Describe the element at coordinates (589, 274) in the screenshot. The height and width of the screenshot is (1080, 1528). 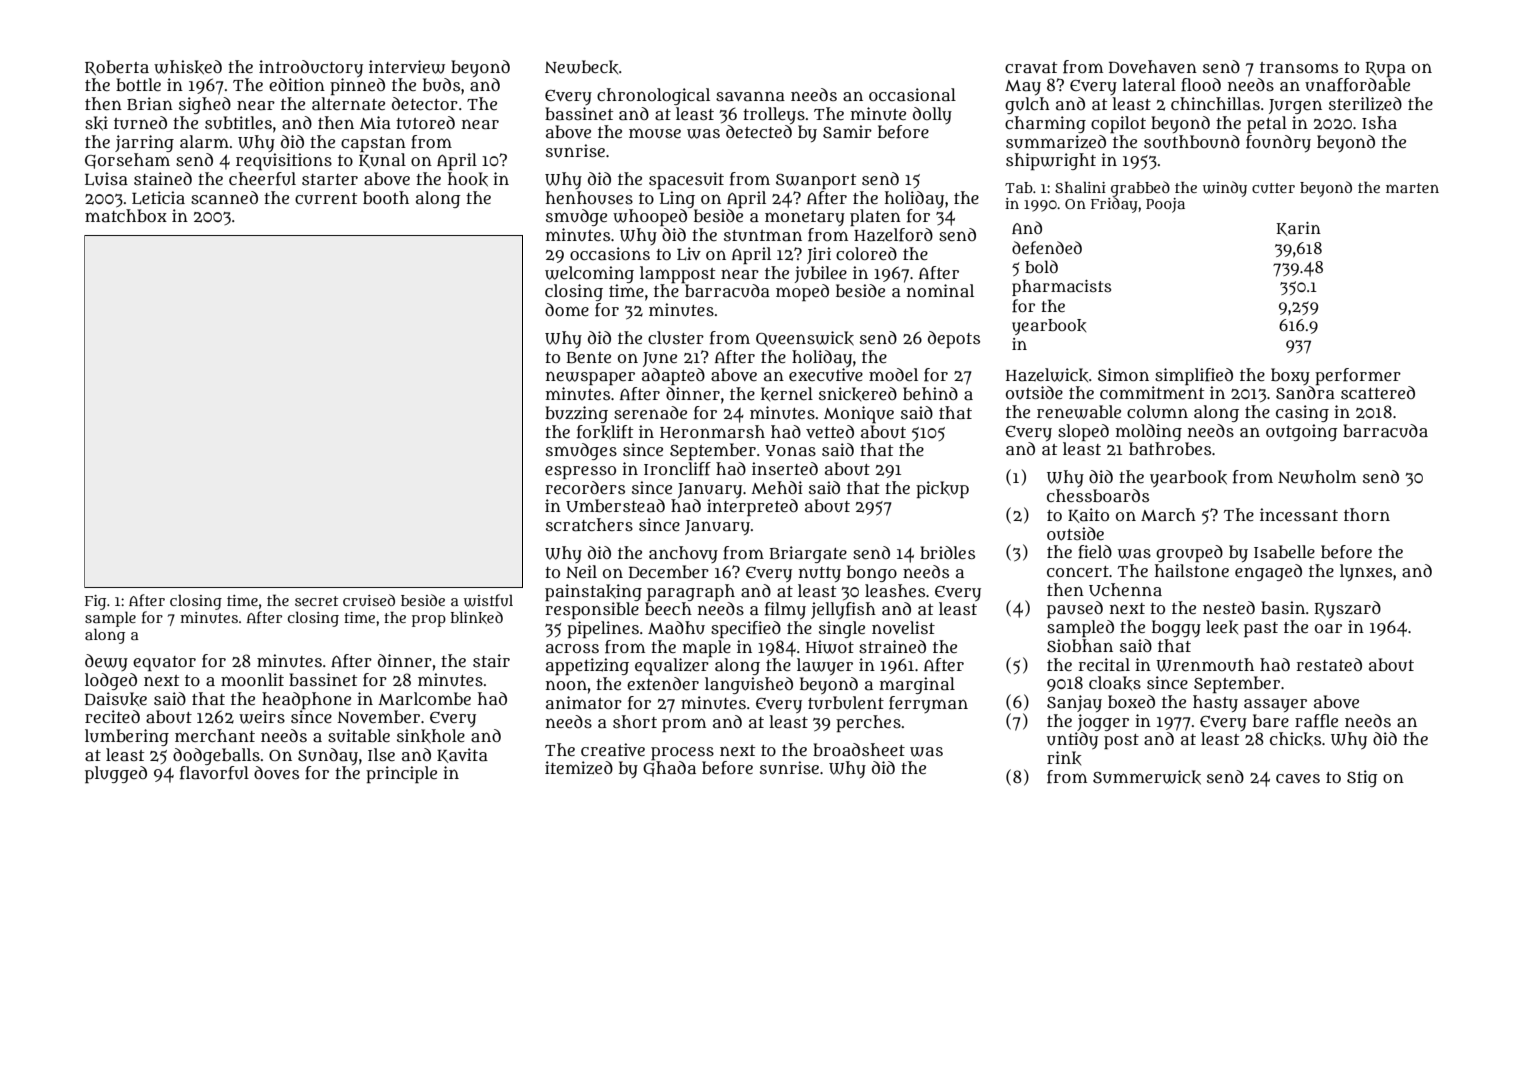
I see `welcoming` at that location.
